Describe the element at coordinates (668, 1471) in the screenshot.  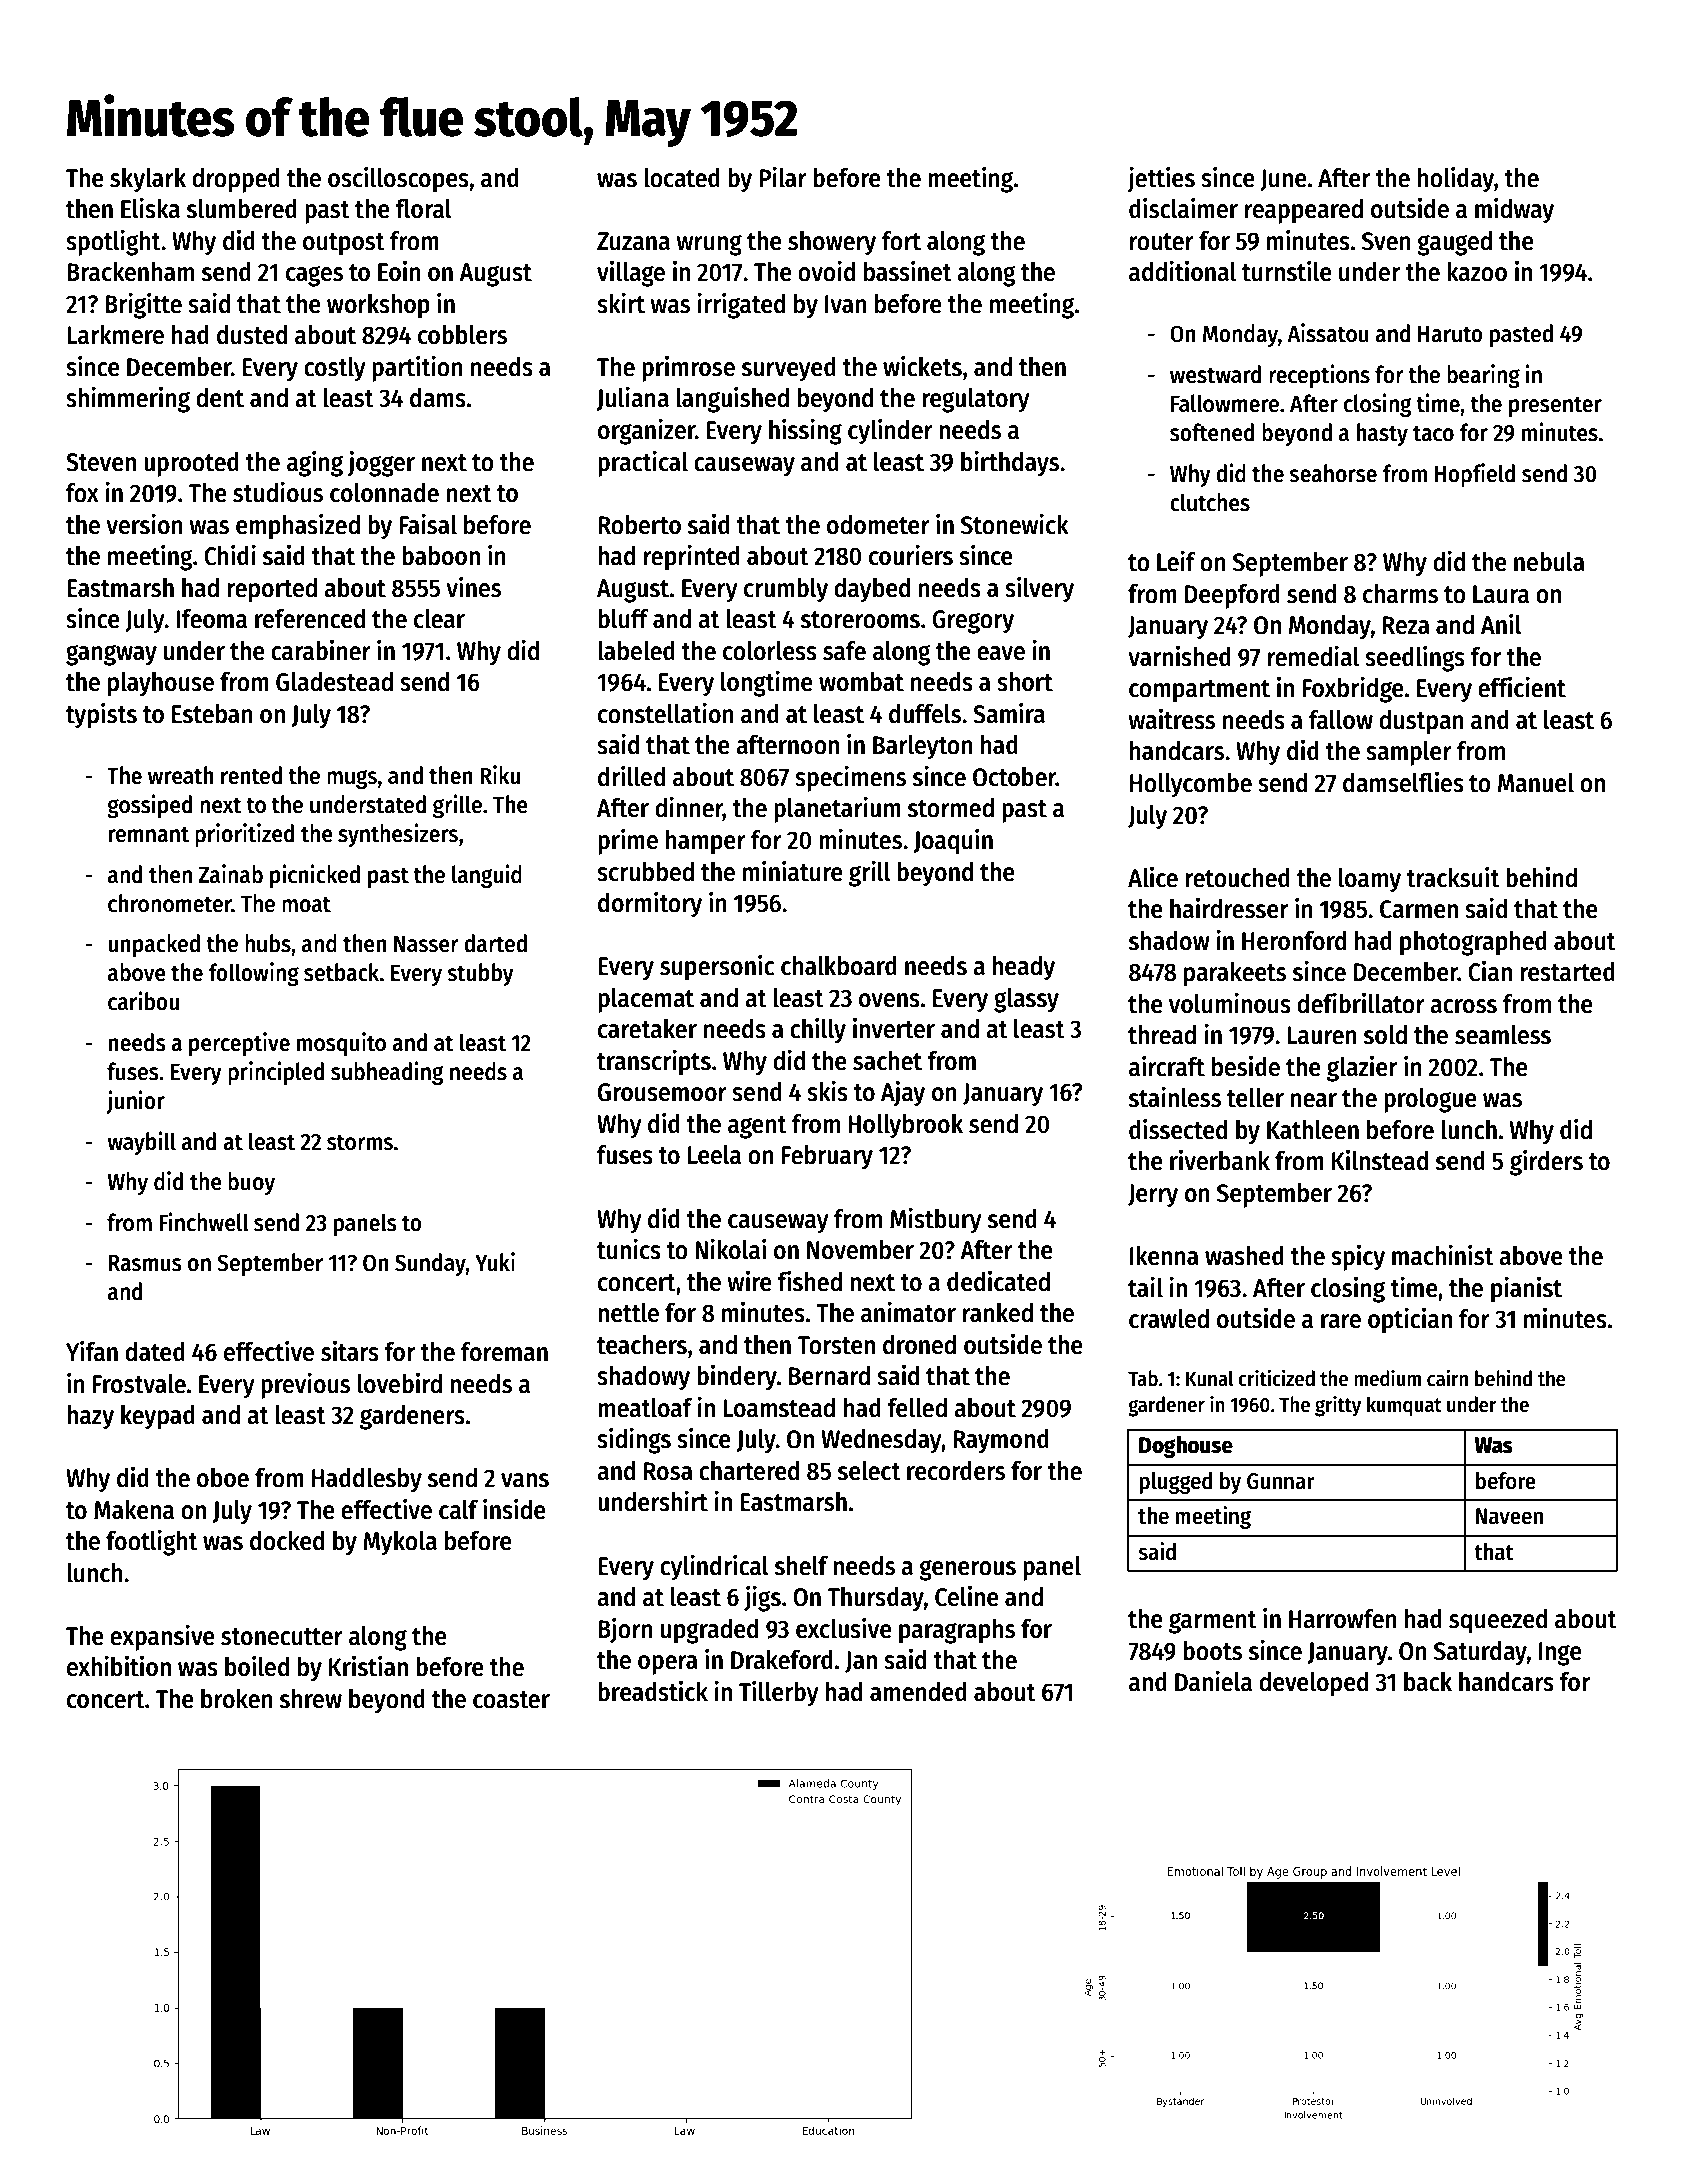
I see `Rosa` at that location.
